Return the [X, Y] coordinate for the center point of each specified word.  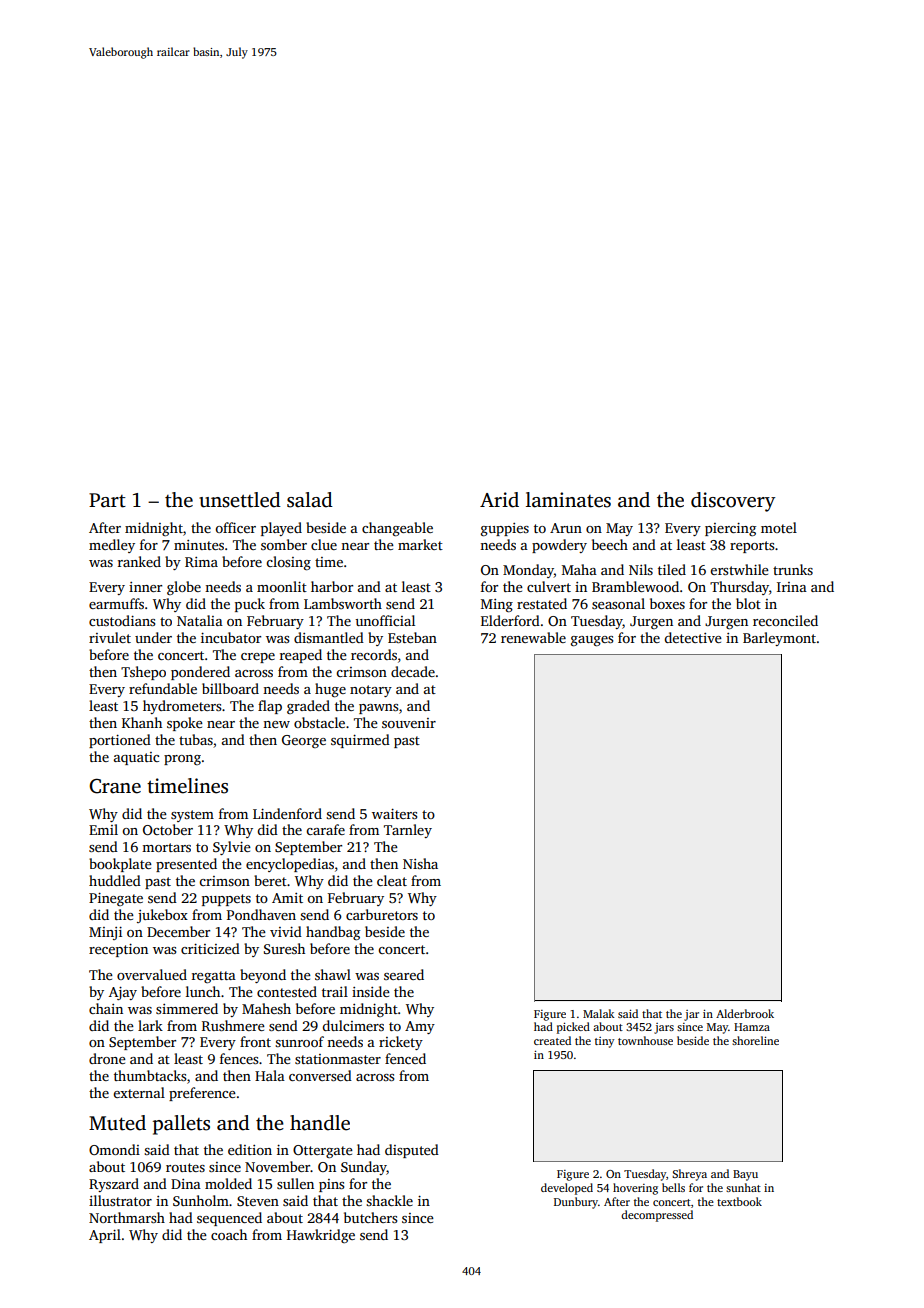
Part [107, 500]
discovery [733, 502]
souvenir [409, 723]
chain [106, 1008]
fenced [405, 1058]
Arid [499, 500]
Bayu [745, 1175]
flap [270, 707]
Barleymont [779, 639]
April [105, 1236]
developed [567, 1189]
